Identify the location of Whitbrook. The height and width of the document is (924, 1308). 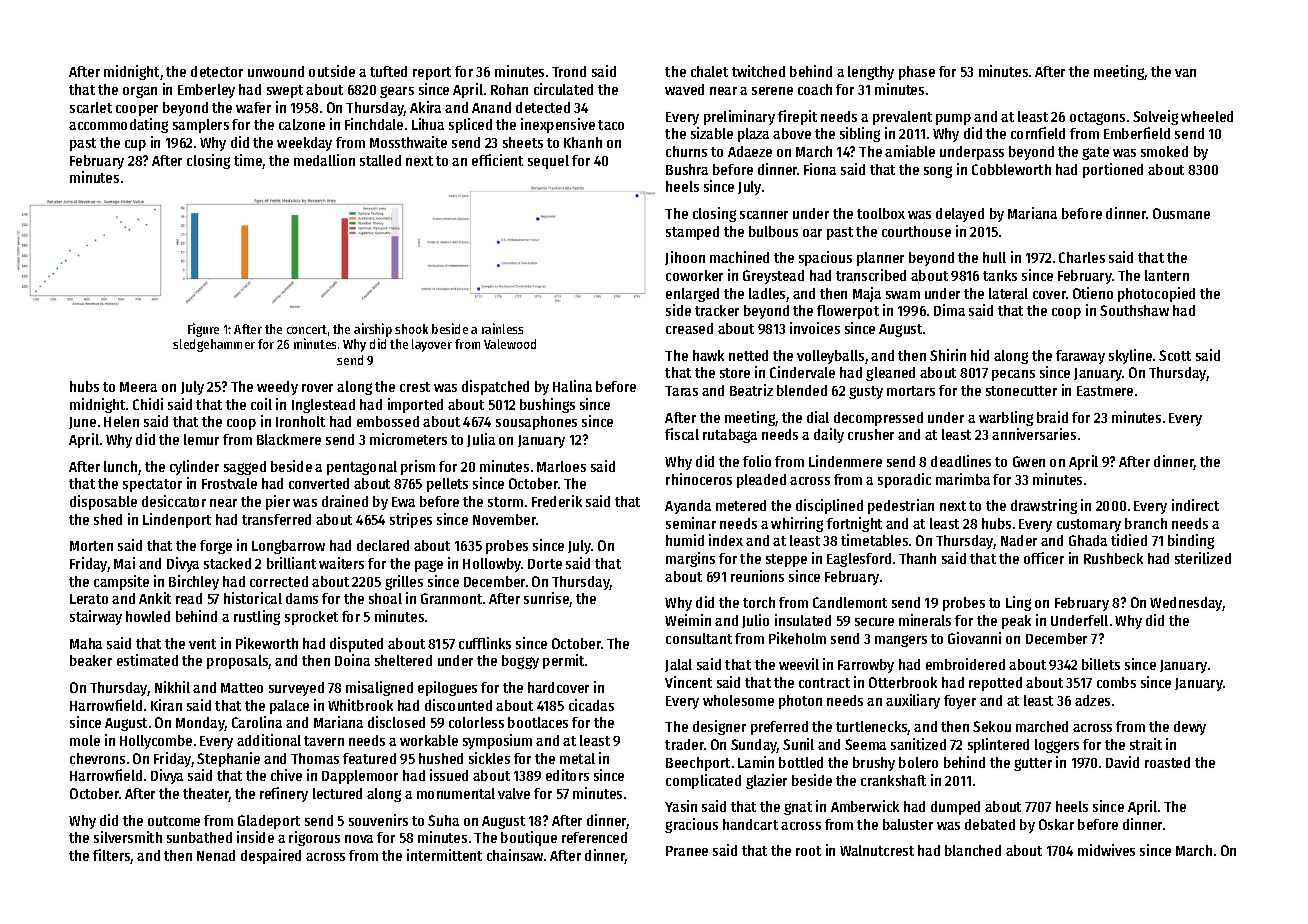
(360, 705).
